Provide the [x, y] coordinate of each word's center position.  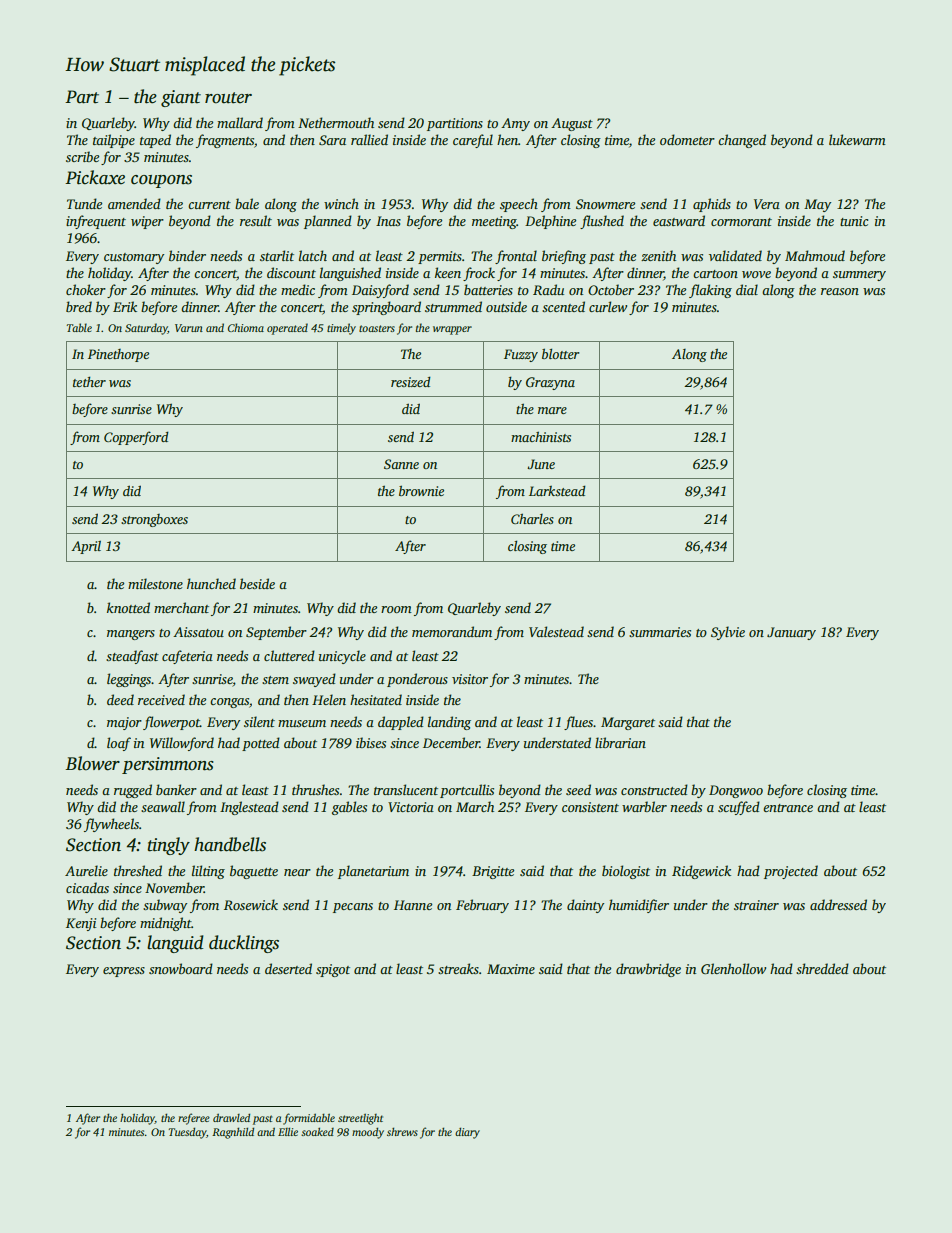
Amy [515, 124]
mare [552, 410]
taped [155, 141]
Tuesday [187, 1133]
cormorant [741, 222]
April [86, 547]
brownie [421, 490]
